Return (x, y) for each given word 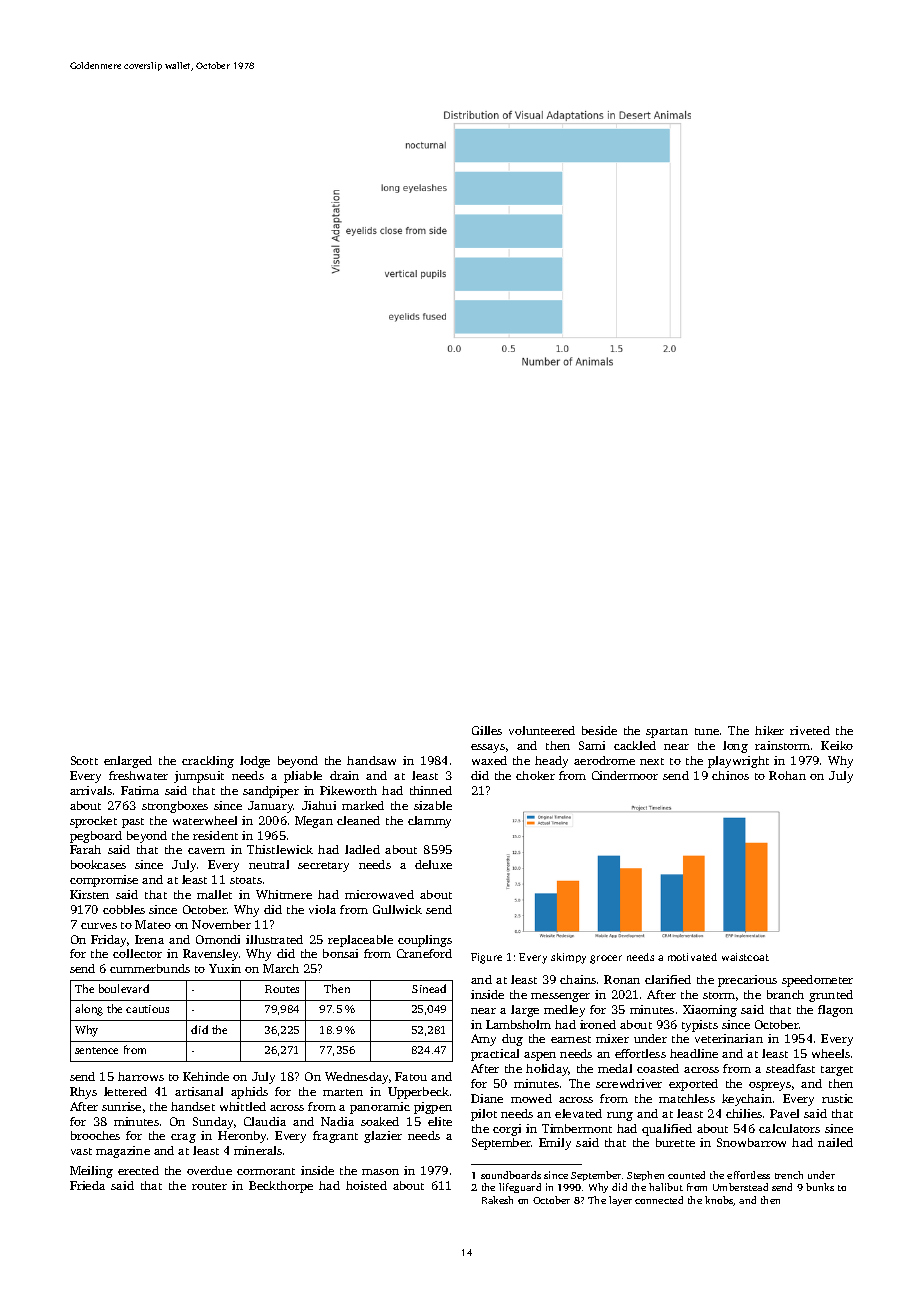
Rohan (787, 775)
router (209, 1186)
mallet (214, 894)
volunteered (542, 730)
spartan (667, 733)
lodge (255, 762)
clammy (429, 822)
